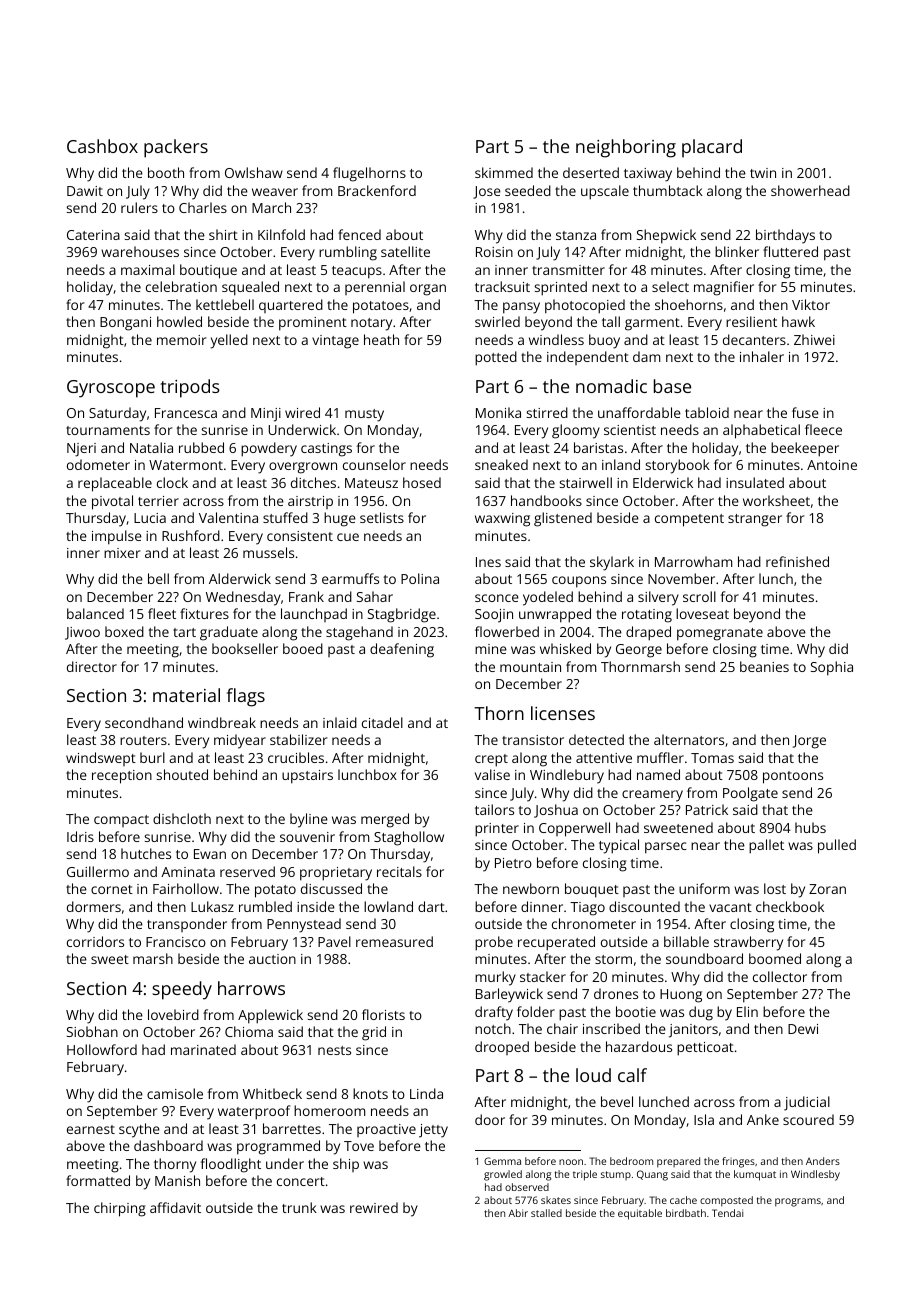  Describe the element at coordinates (314, 615) in the screenshot. I see `launchpad` at that location.
